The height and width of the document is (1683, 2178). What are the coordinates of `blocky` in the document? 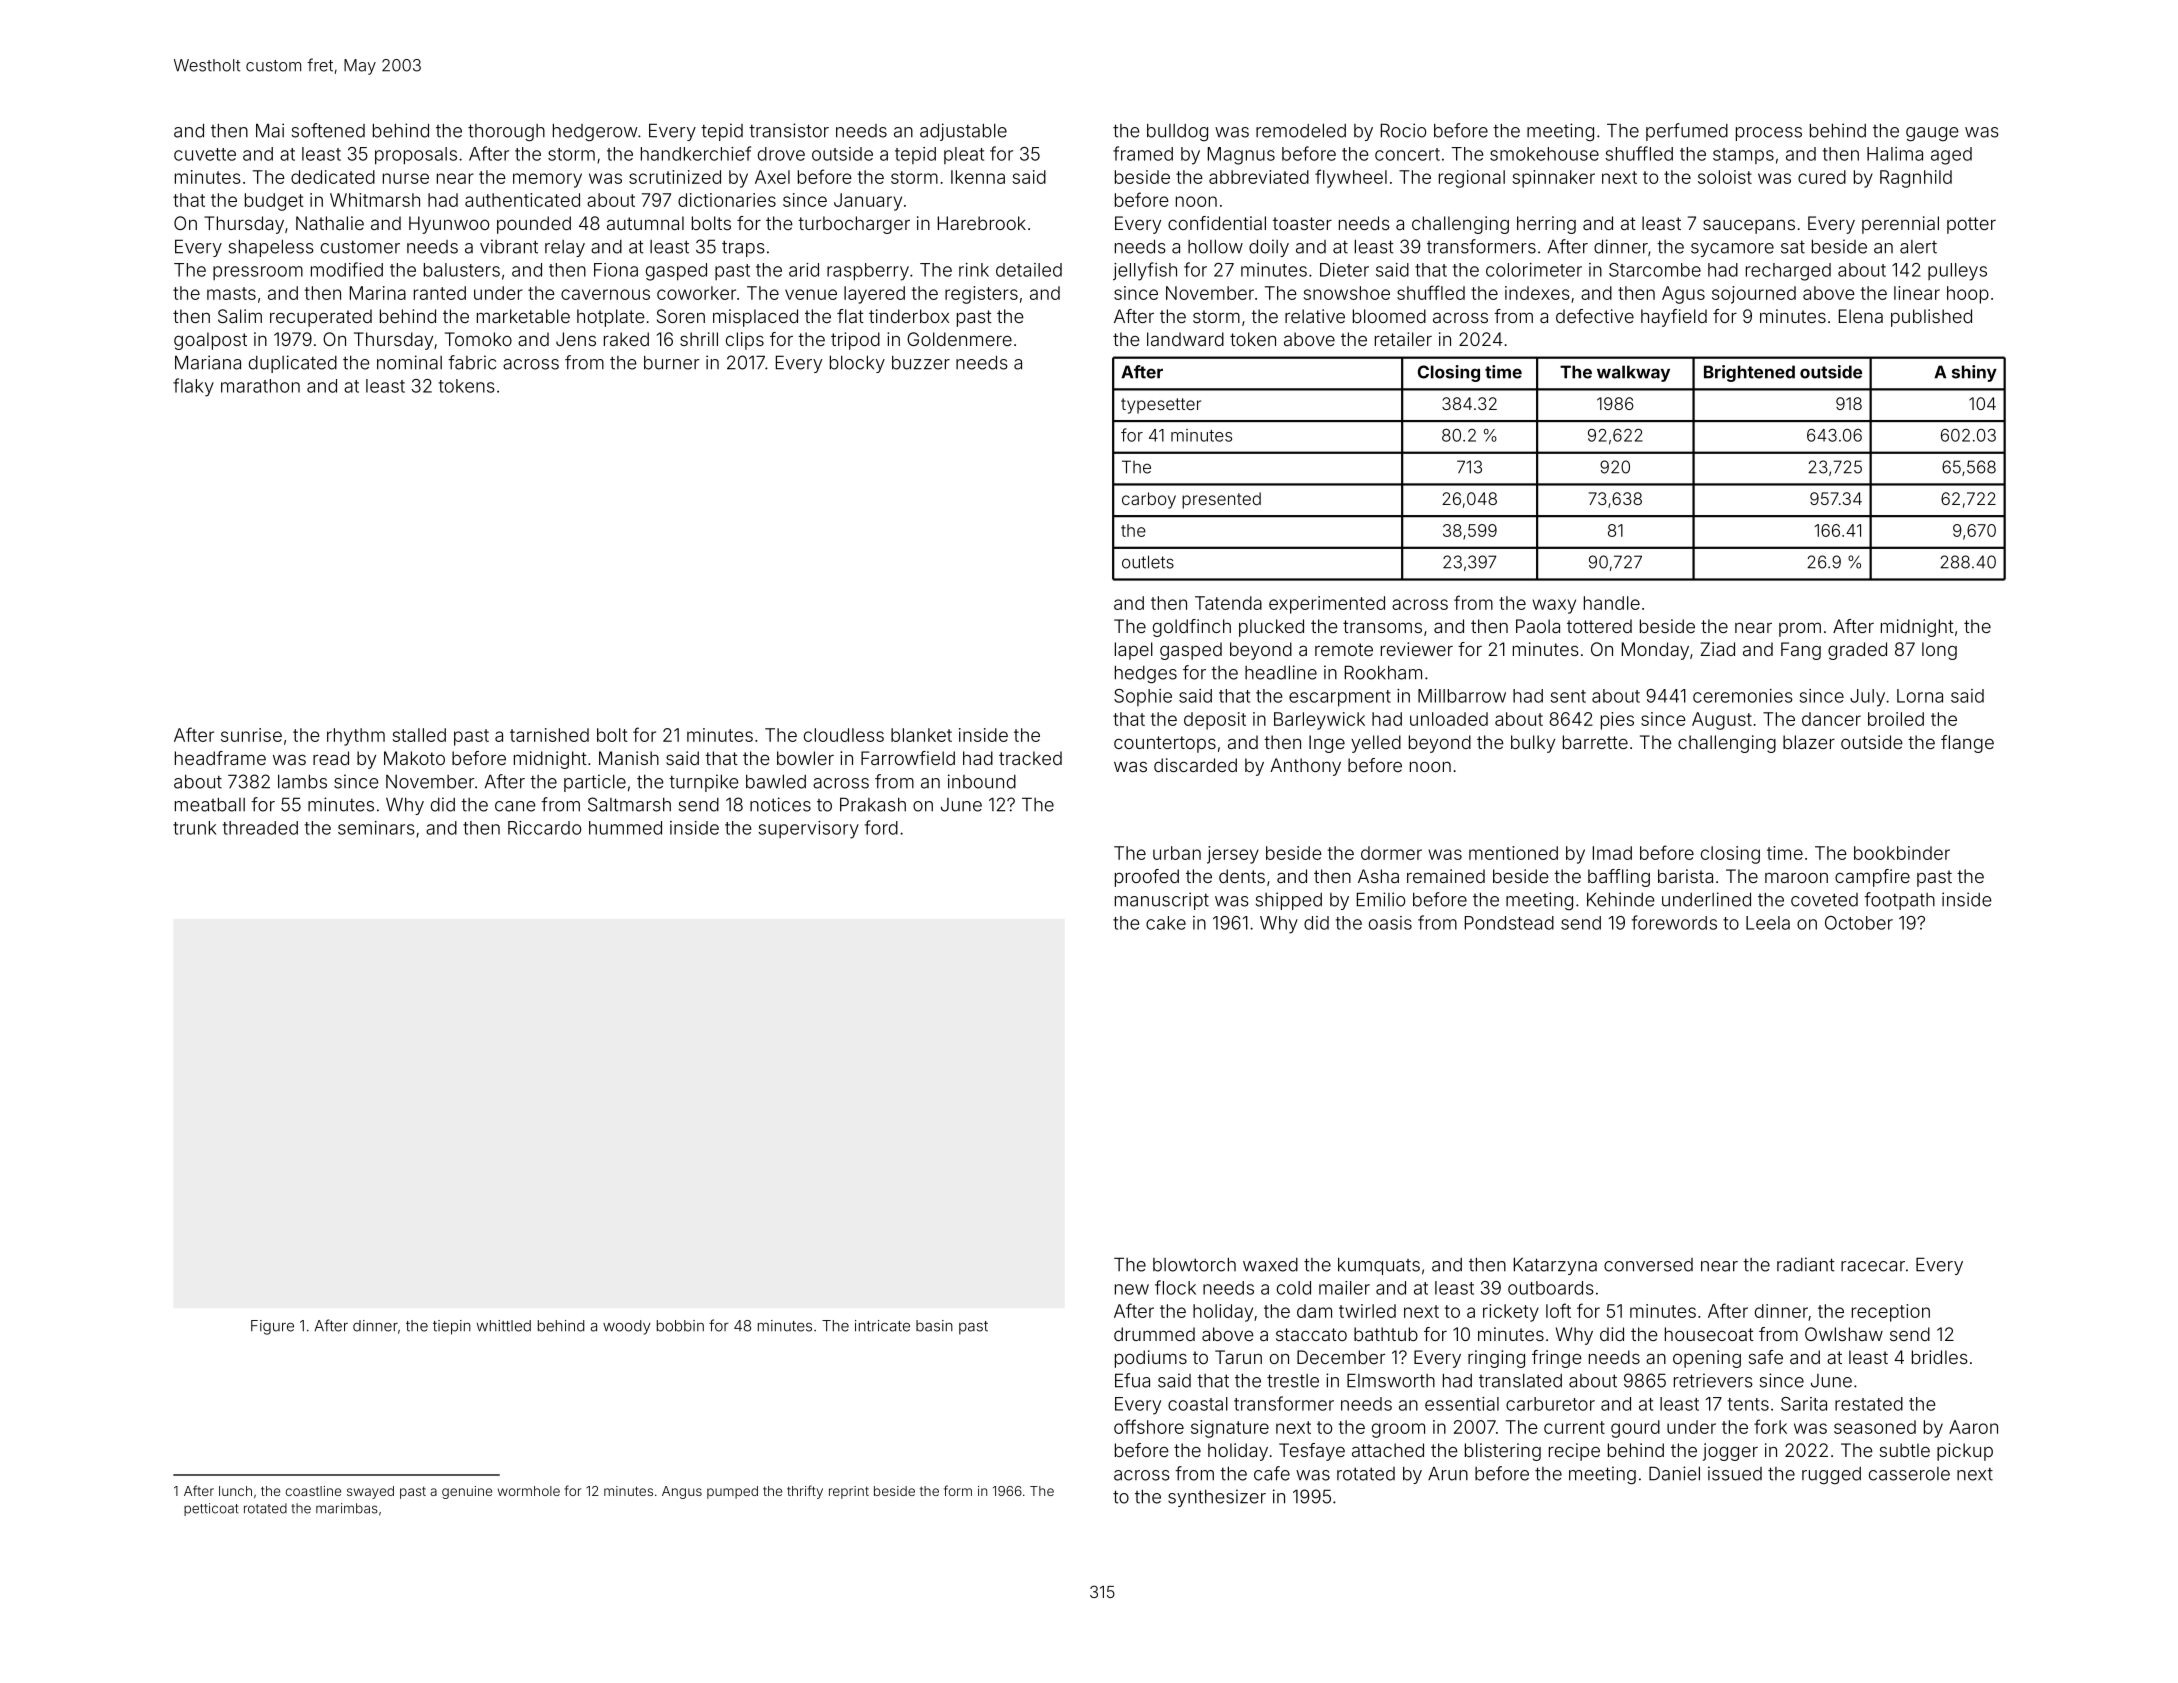 It's located at (857, 364).
